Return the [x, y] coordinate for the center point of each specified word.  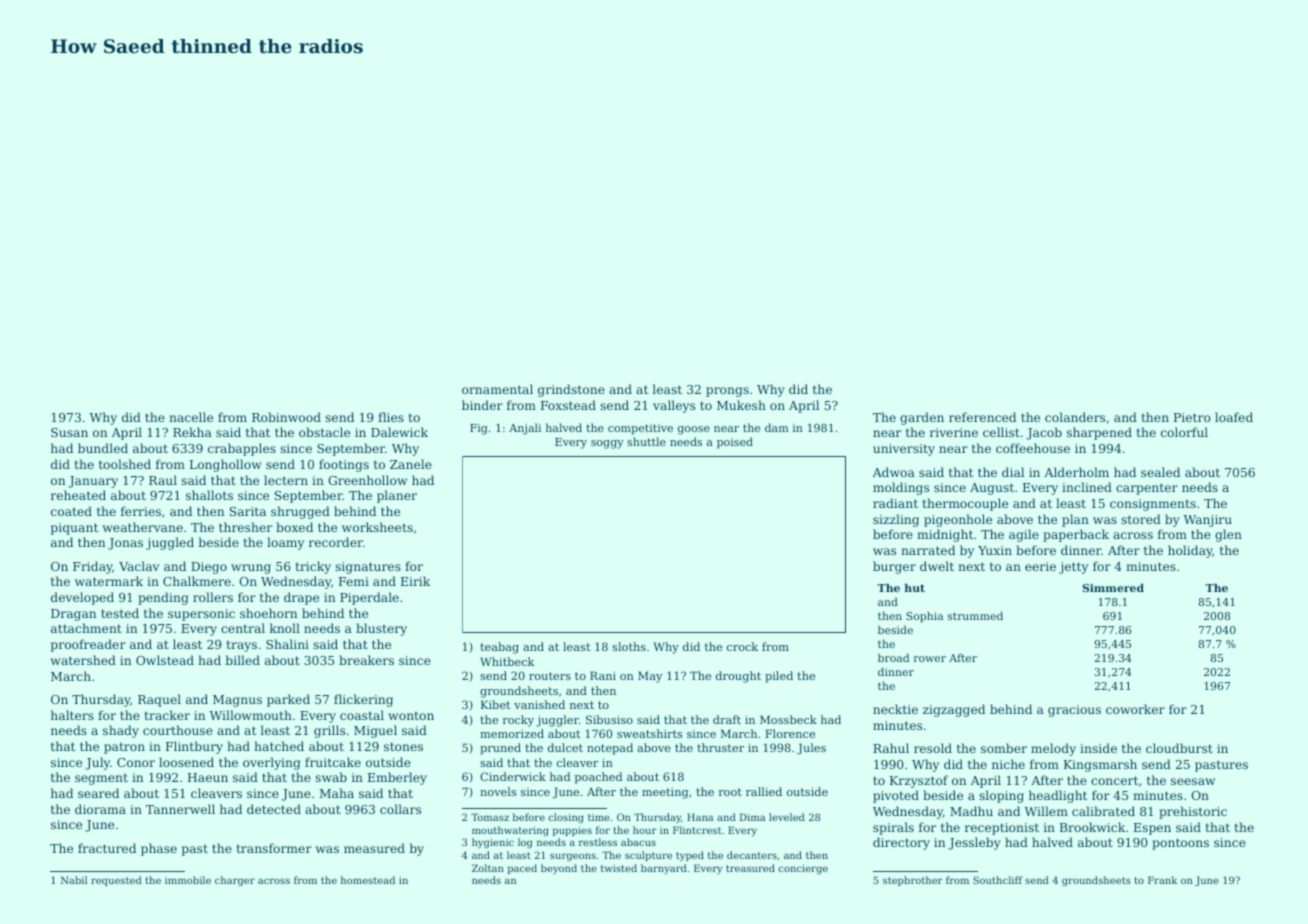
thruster [720, 747]
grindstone [571, 390]
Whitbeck [507, 661]
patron [124, 748]
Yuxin [995, 550]
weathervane [143, 527]
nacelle [191, 417]
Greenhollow [367, 480]
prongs [727, 392]
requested [116, 881]
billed [242, 660]
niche [1008, 764]
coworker [1135, 709]
